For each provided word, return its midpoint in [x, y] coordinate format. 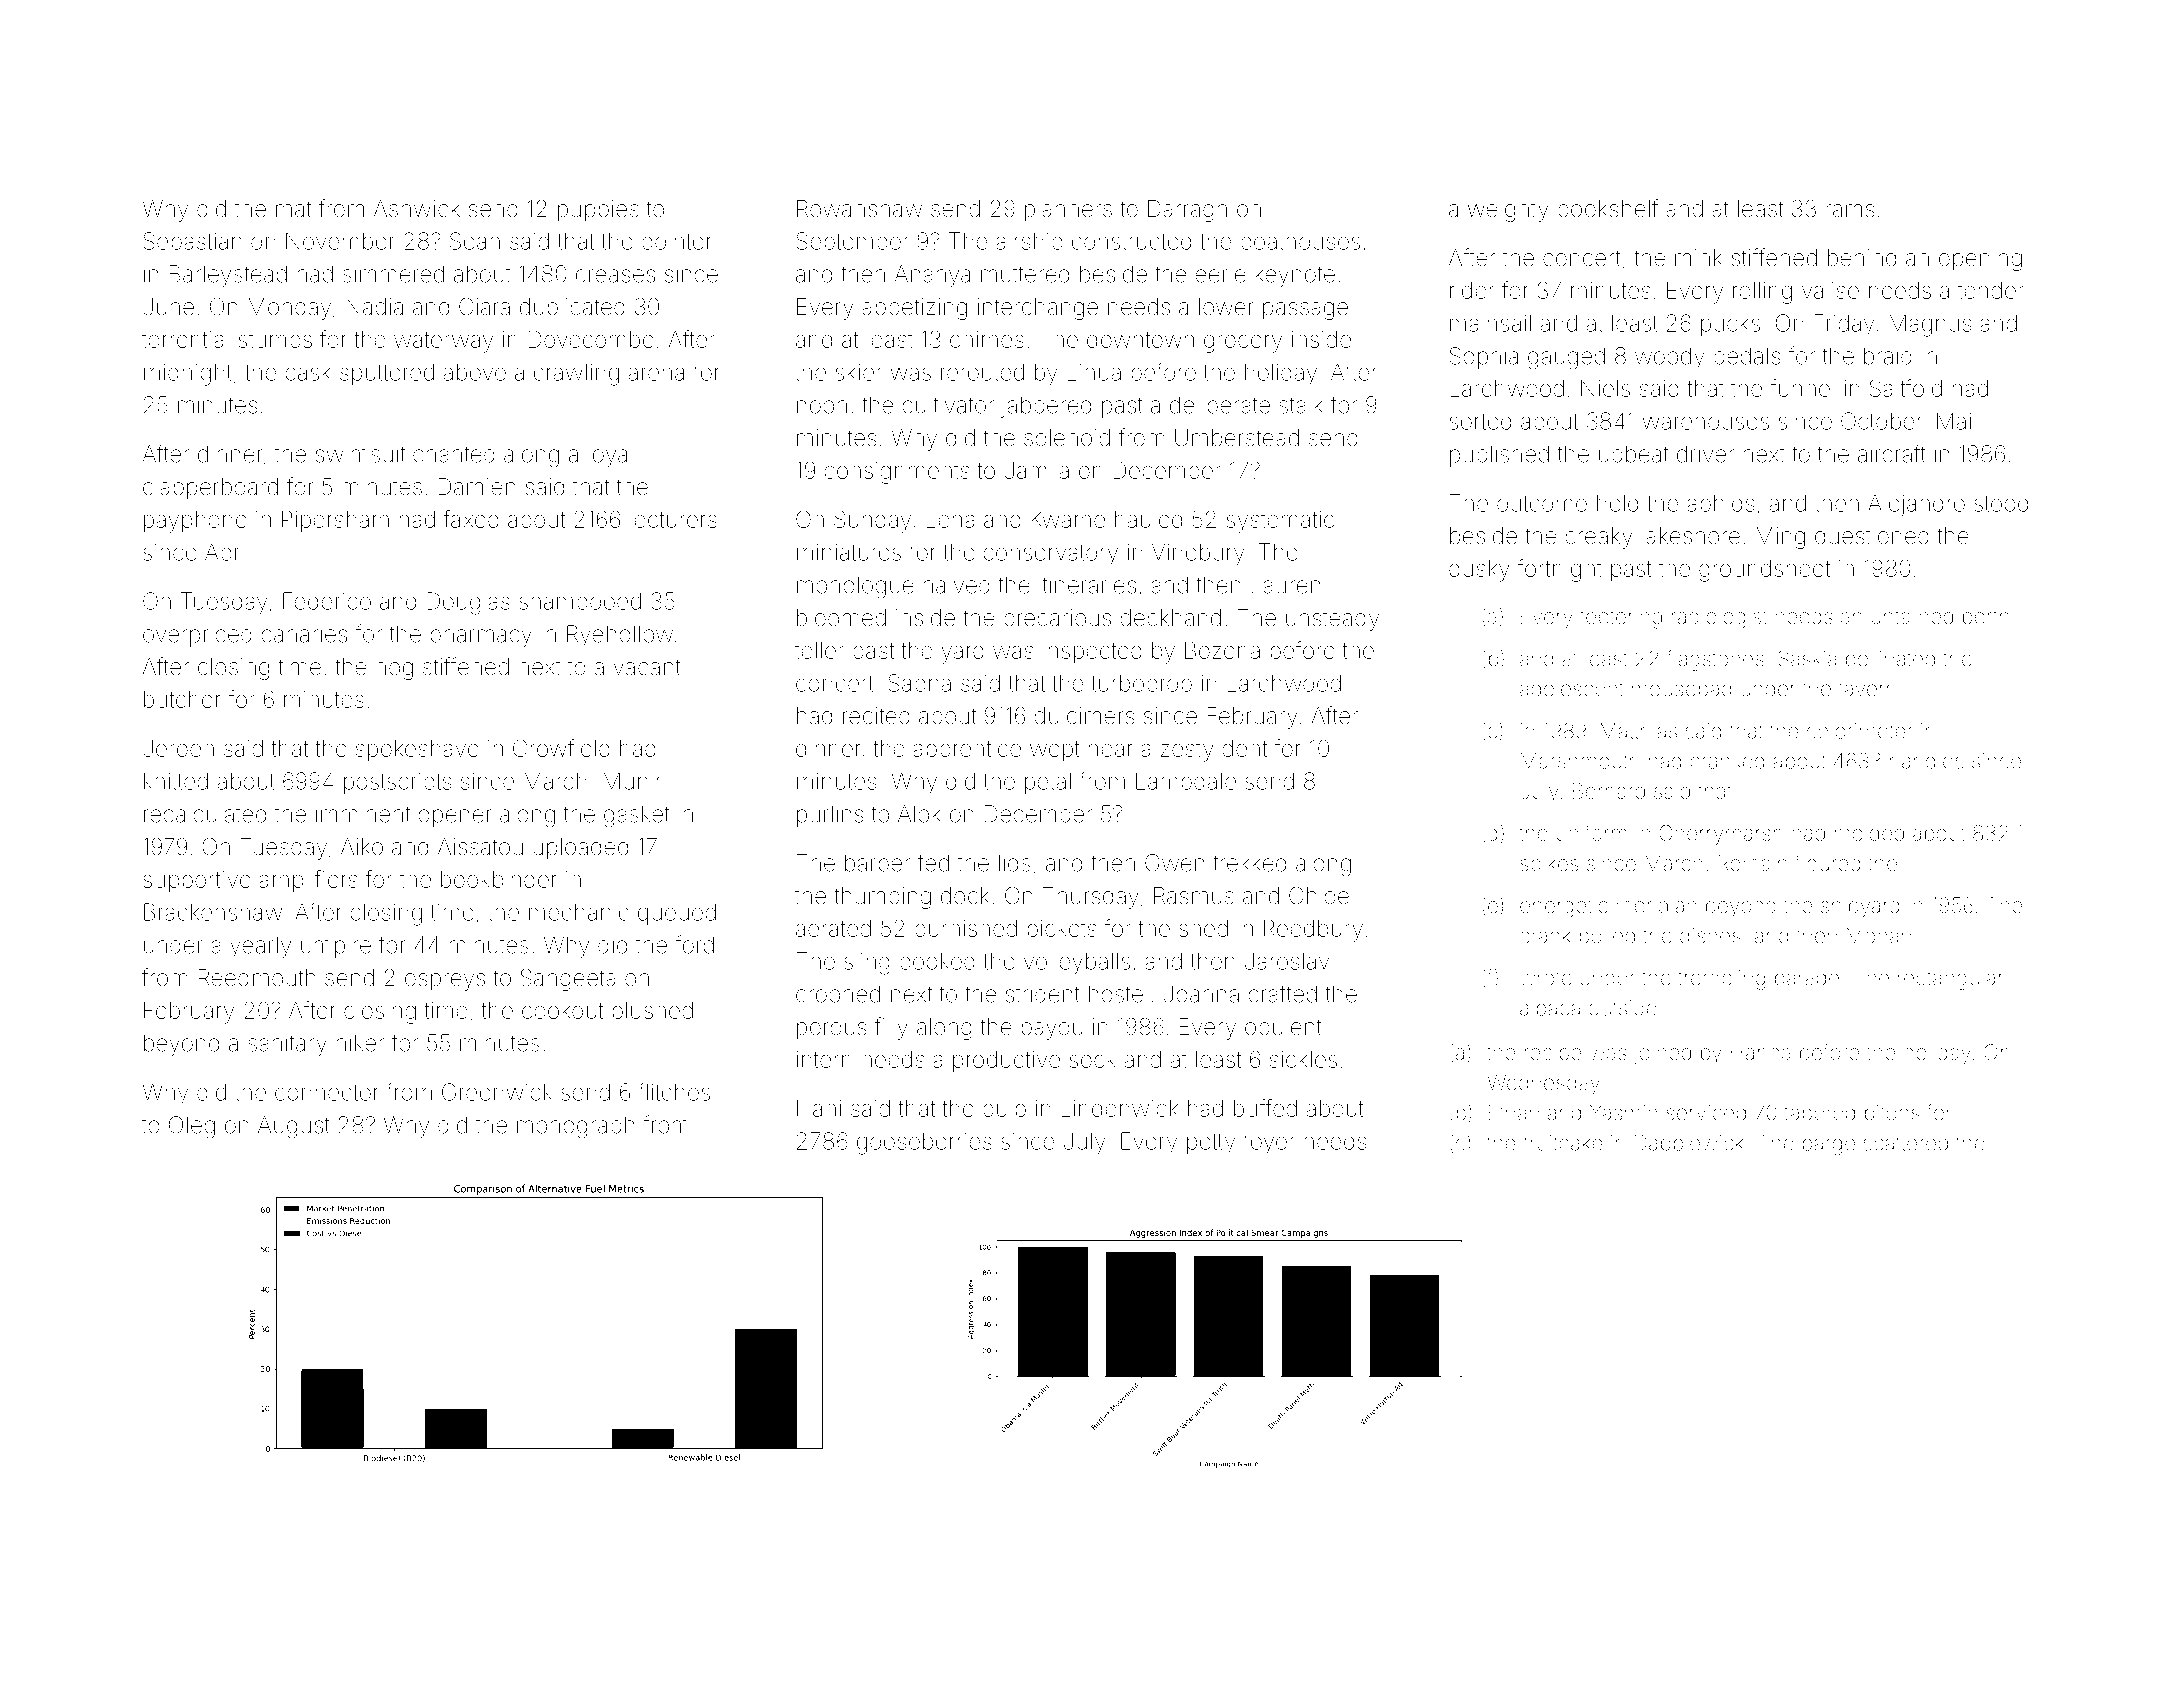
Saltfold [1906, 388]
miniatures [849, 552]
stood [2001, 503]
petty [1211, 1144]
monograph [575, 1127]
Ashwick [417, 209]
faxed [471, 519]
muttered [1025, 274]
